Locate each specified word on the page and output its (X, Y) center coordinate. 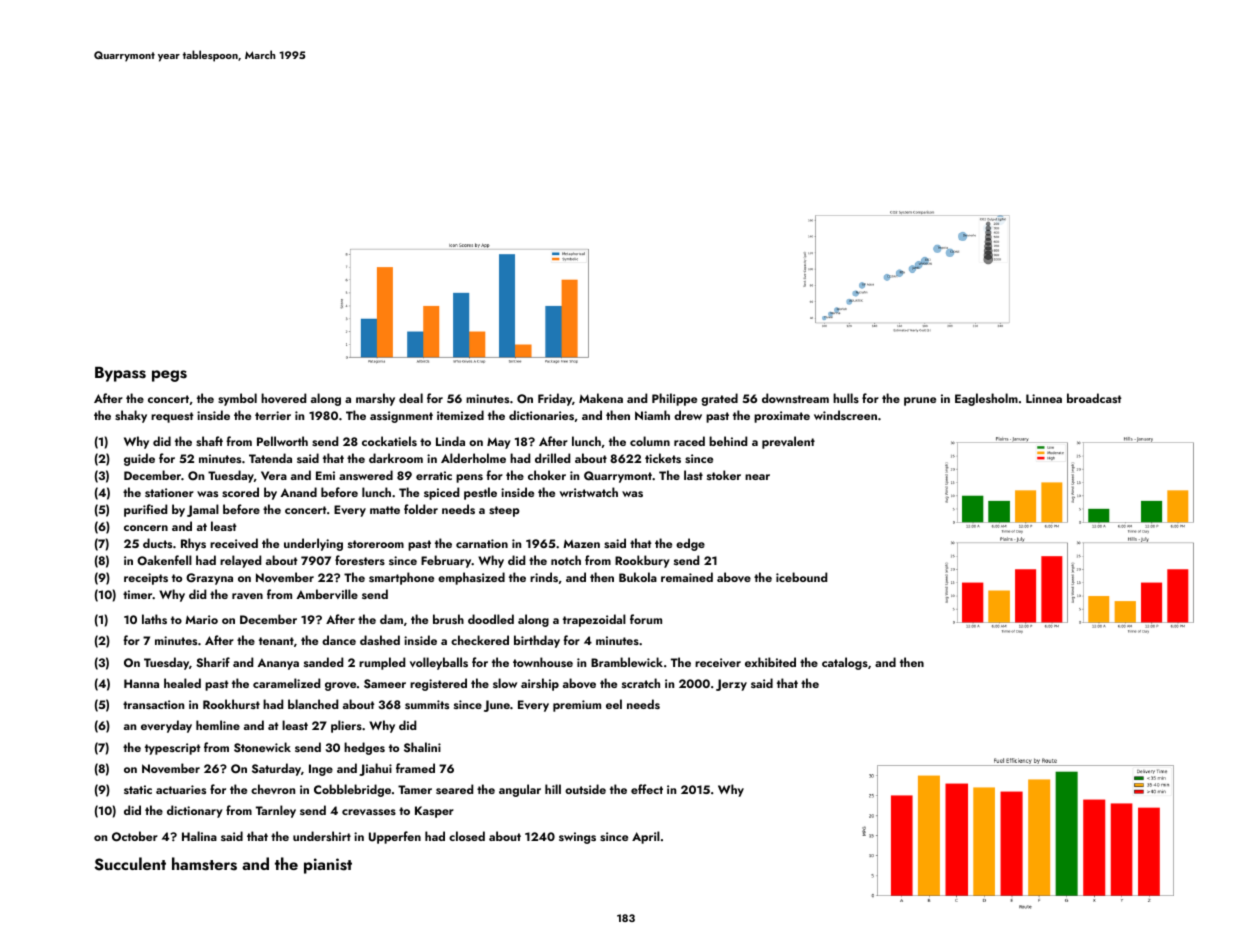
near (757, 477)
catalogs (845, 663)
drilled (552, 458)
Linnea (1044, 398)
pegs (169, 376)
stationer (169, 492)
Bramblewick (627, 662)
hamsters (204, 864)
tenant (276, 641)
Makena (601, 398)
